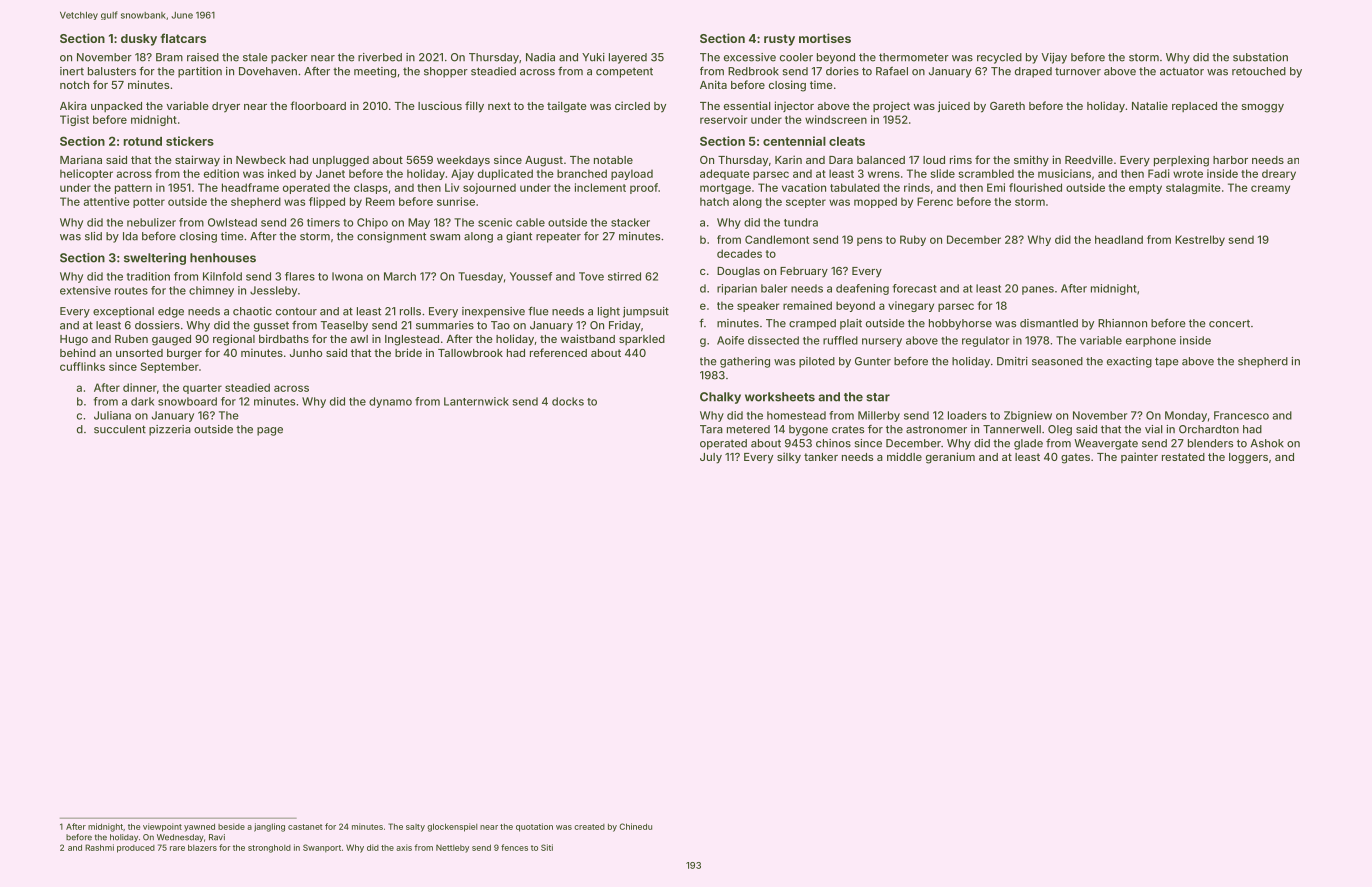 Image resolution: width=1372 pixels, height=887 pixels. Describe the element at coordinates (1262, 108) in the page. I see `smoggy` at that location.
